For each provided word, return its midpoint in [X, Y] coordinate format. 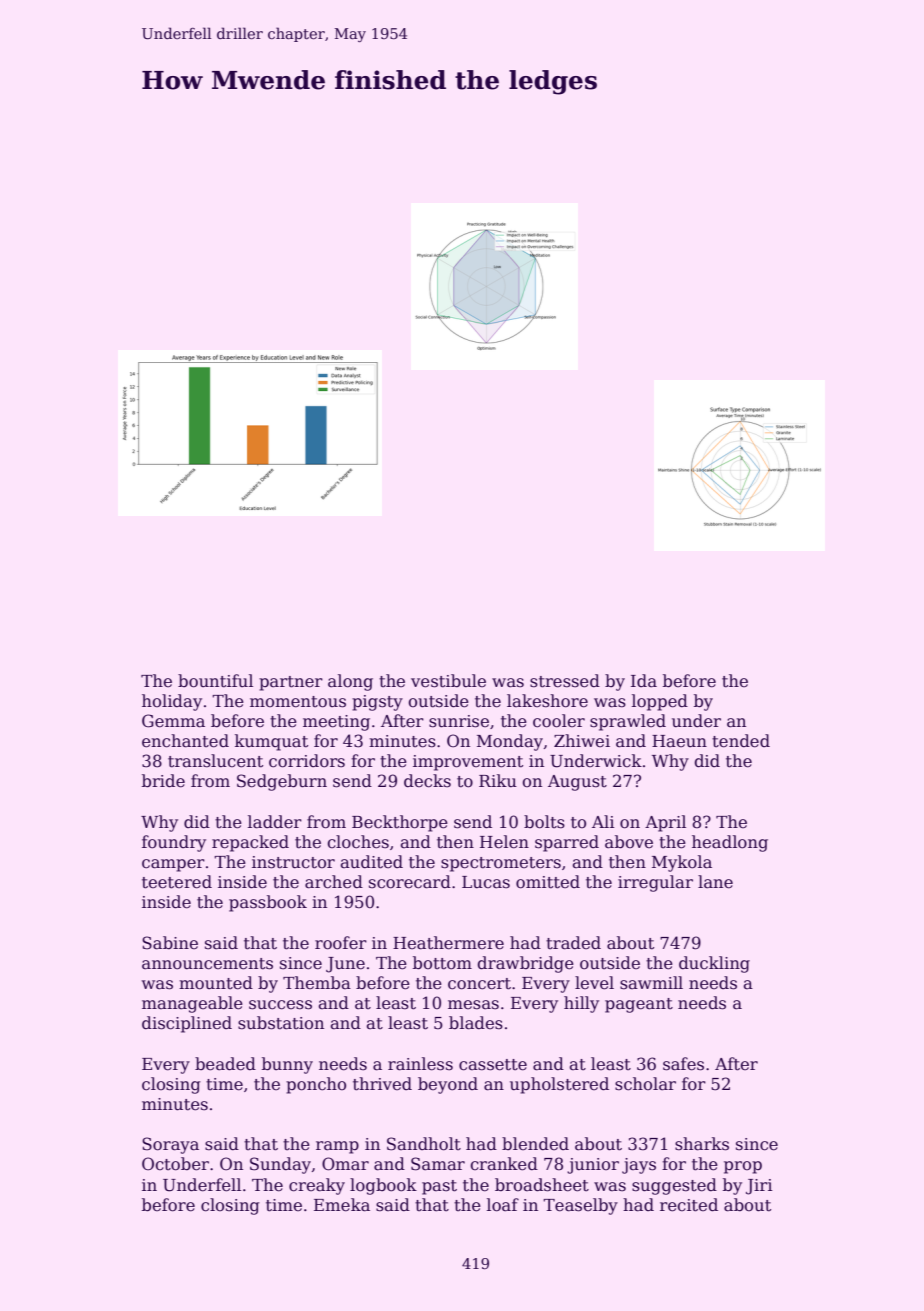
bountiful [215, 681]
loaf [503, 1205]
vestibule [448, 681]
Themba [317, 983]
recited [689, 1205]
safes [683, 1064]
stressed [565, 681]
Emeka [342, 1205]
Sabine [170, 943]
